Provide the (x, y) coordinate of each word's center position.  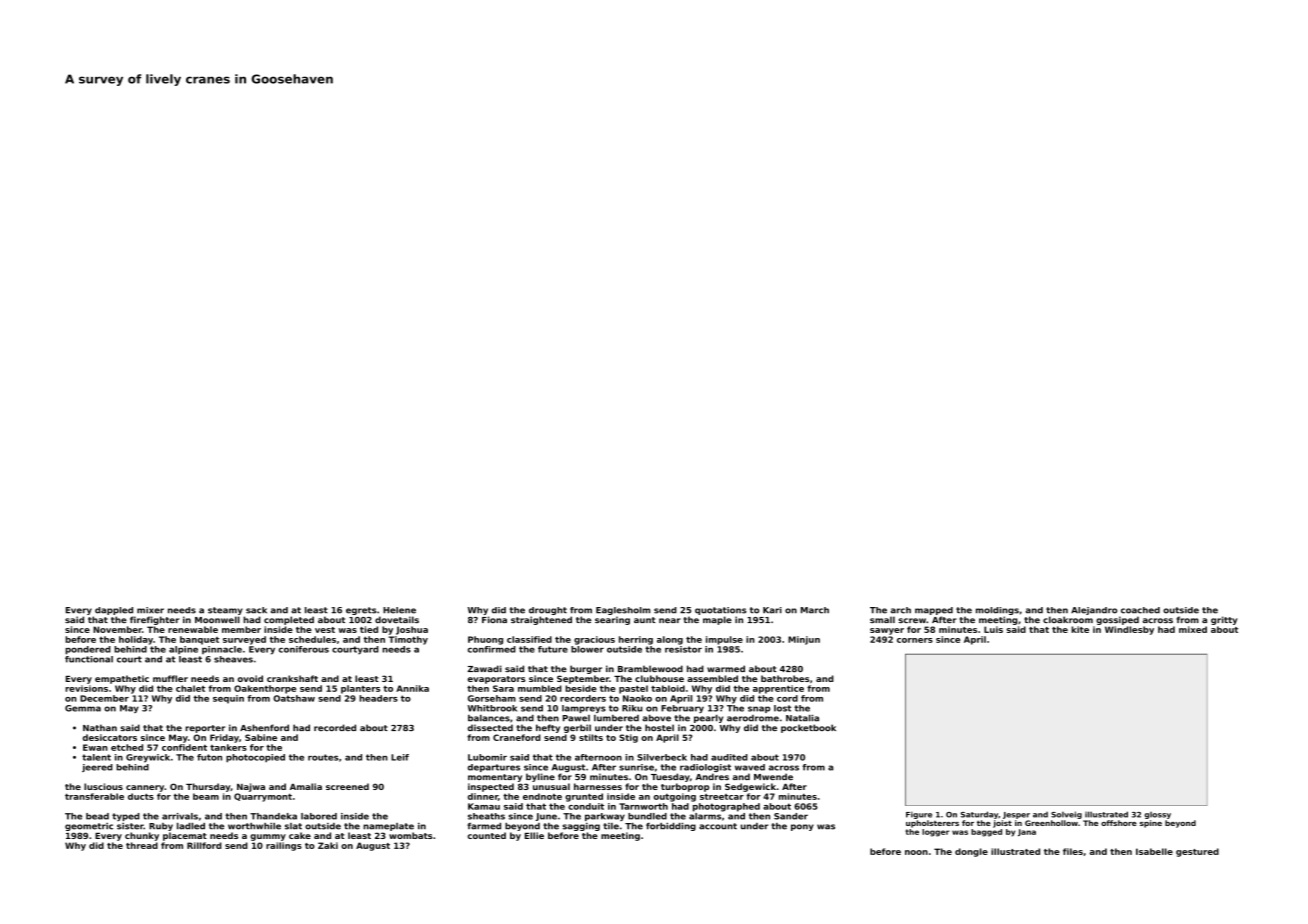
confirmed (492, 649)
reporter (205, 729)
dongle (971, 852)
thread (142, 845)
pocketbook (808, 728)
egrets (361, 611)
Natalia (802, 718)
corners (915, 640)
